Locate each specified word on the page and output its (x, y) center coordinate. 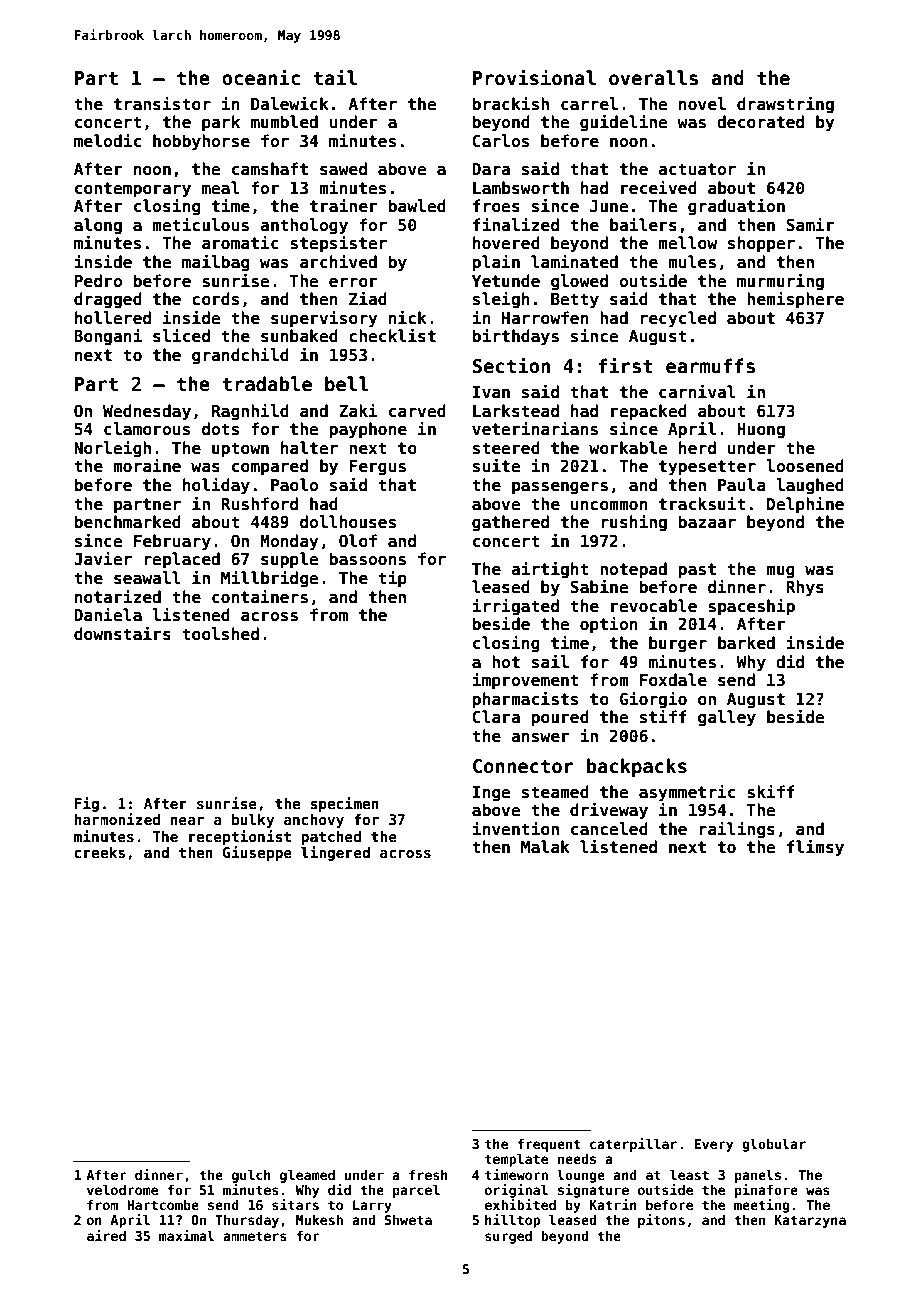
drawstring (785, 105)
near (187, 821)
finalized (516, 224)
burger (678, 644)
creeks (100, 852)
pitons (661, 1221)
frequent (548, 1145)
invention (515, 828)
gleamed (307, 1176)
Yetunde (506, 280)
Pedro (98, 281)
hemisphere (795, 300)
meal (221, 188)
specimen (345, 804)
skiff (771, 791)
